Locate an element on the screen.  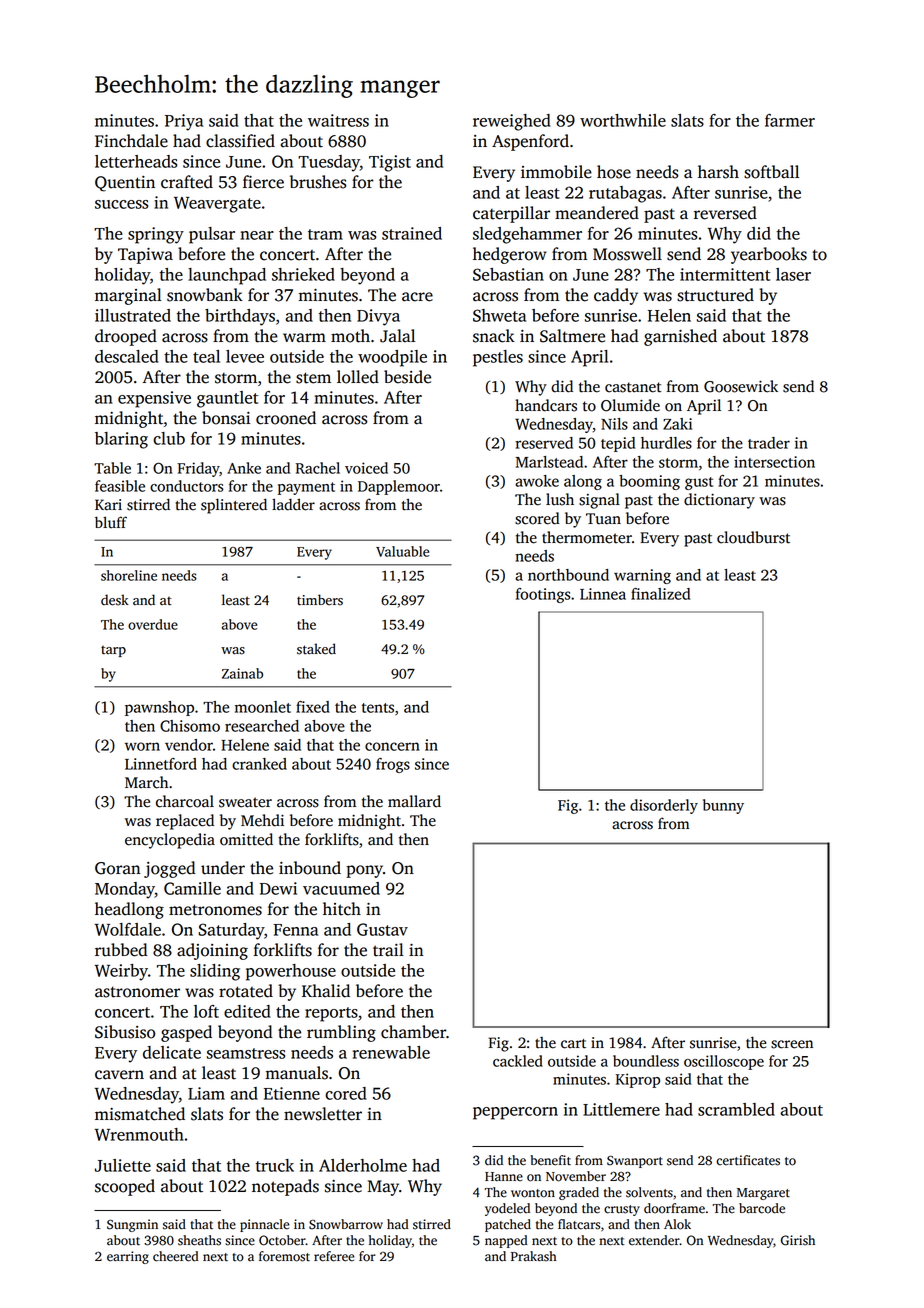
Goran is located at coordinates (117, 868).
